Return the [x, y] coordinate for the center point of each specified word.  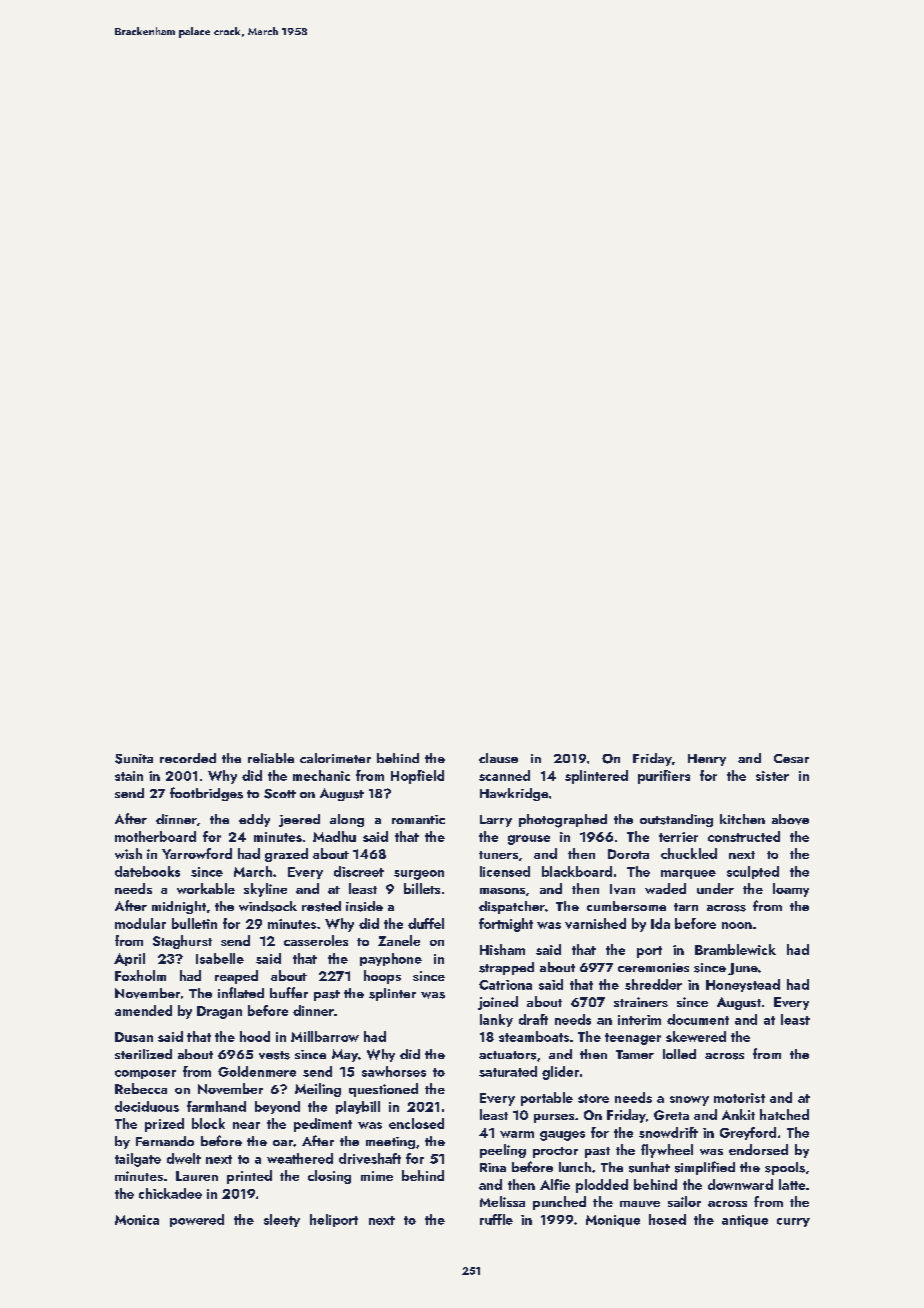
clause [498, 758]
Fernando [165, 1141]
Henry [707, 760]
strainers [641, 1002]
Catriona [505, 985]
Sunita [134, 759]
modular [140, 923]
